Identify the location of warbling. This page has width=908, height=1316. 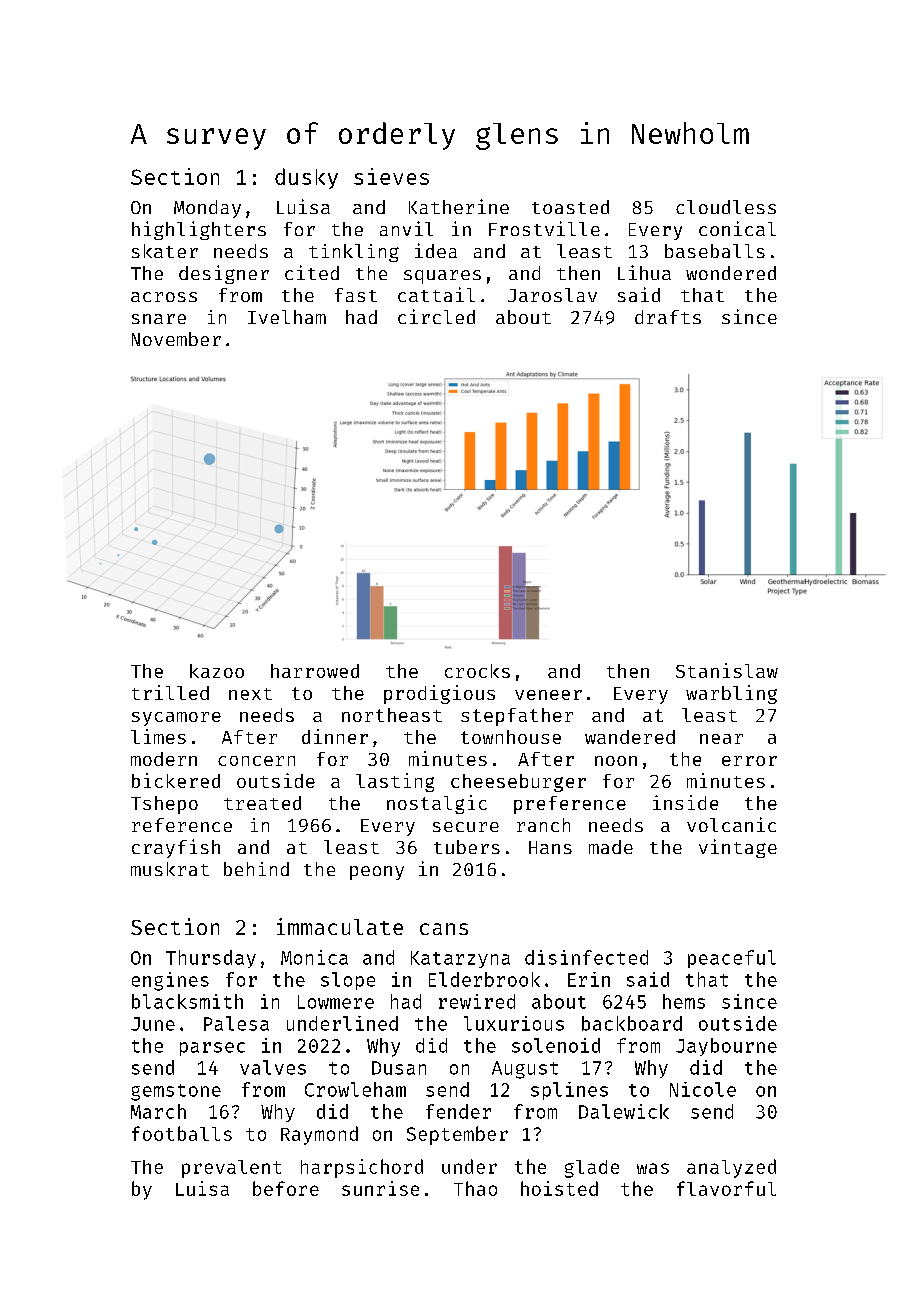
(731, 694).
